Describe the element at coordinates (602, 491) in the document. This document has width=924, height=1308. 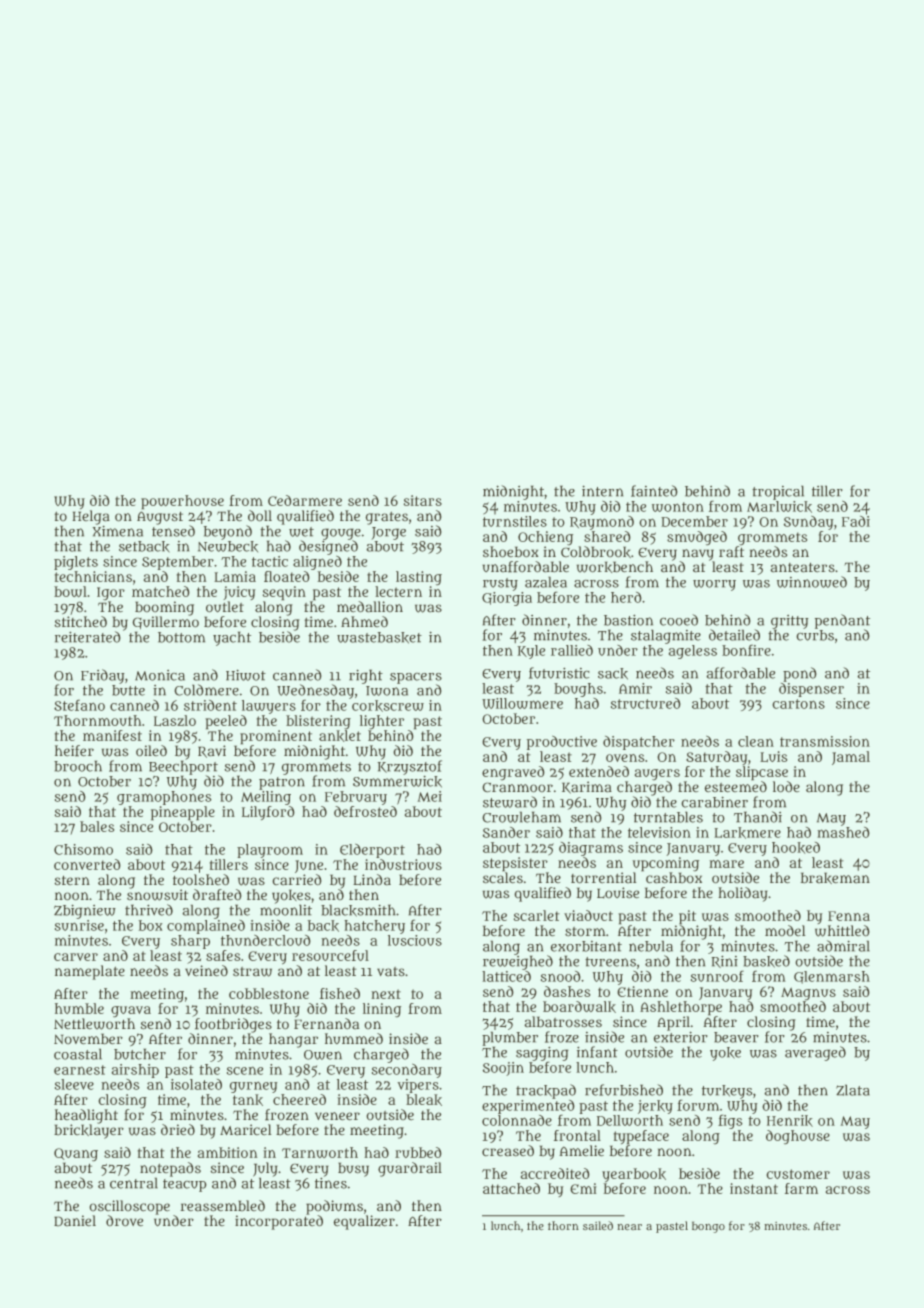
I see `intern` at that location.
